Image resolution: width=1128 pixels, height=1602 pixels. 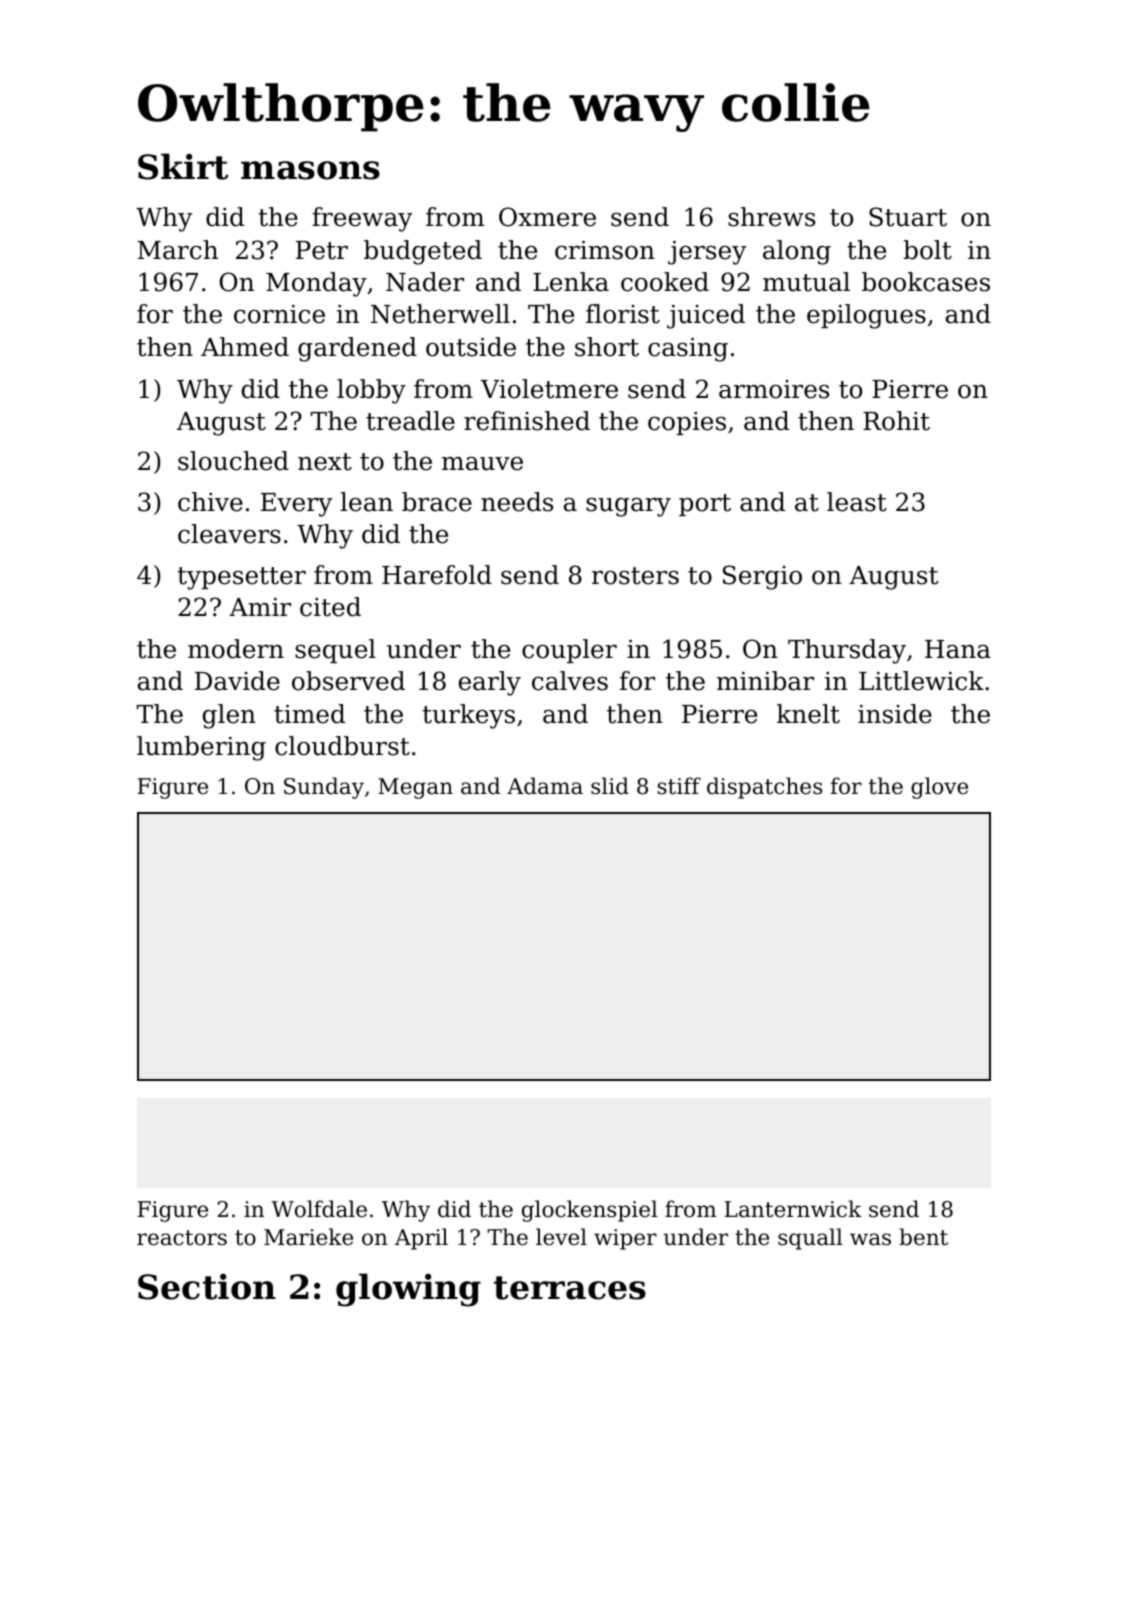 What do you see at coordinates (908, 217) in the document?
I see `Stuart` at bounding box center [908, 217].
